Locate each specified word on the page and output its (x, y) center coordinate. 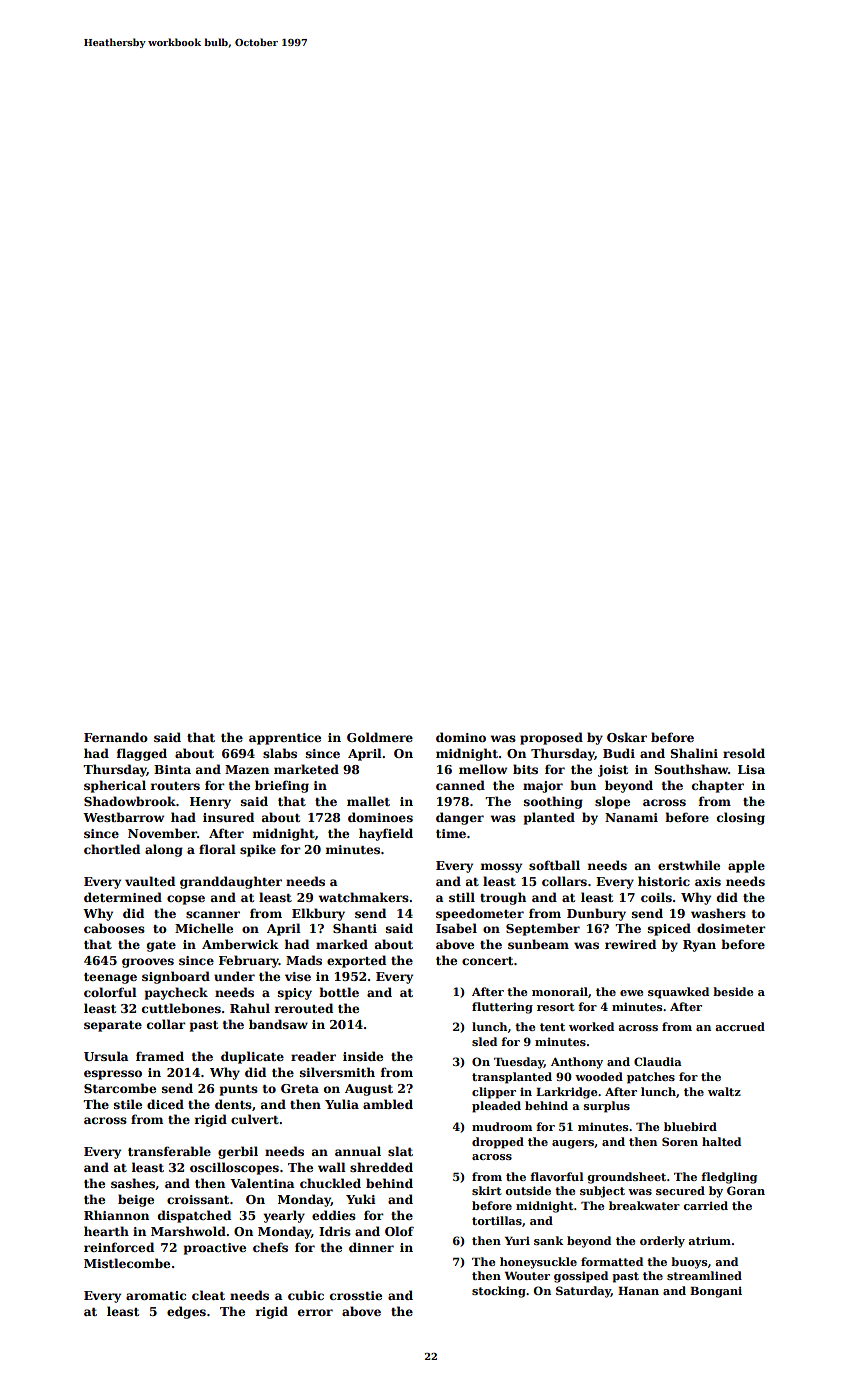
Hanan (638, 1291)
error (315, 1312)
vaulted (150, 881)
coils (656, 897)
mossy (501, 868)
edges (186, 1312)
